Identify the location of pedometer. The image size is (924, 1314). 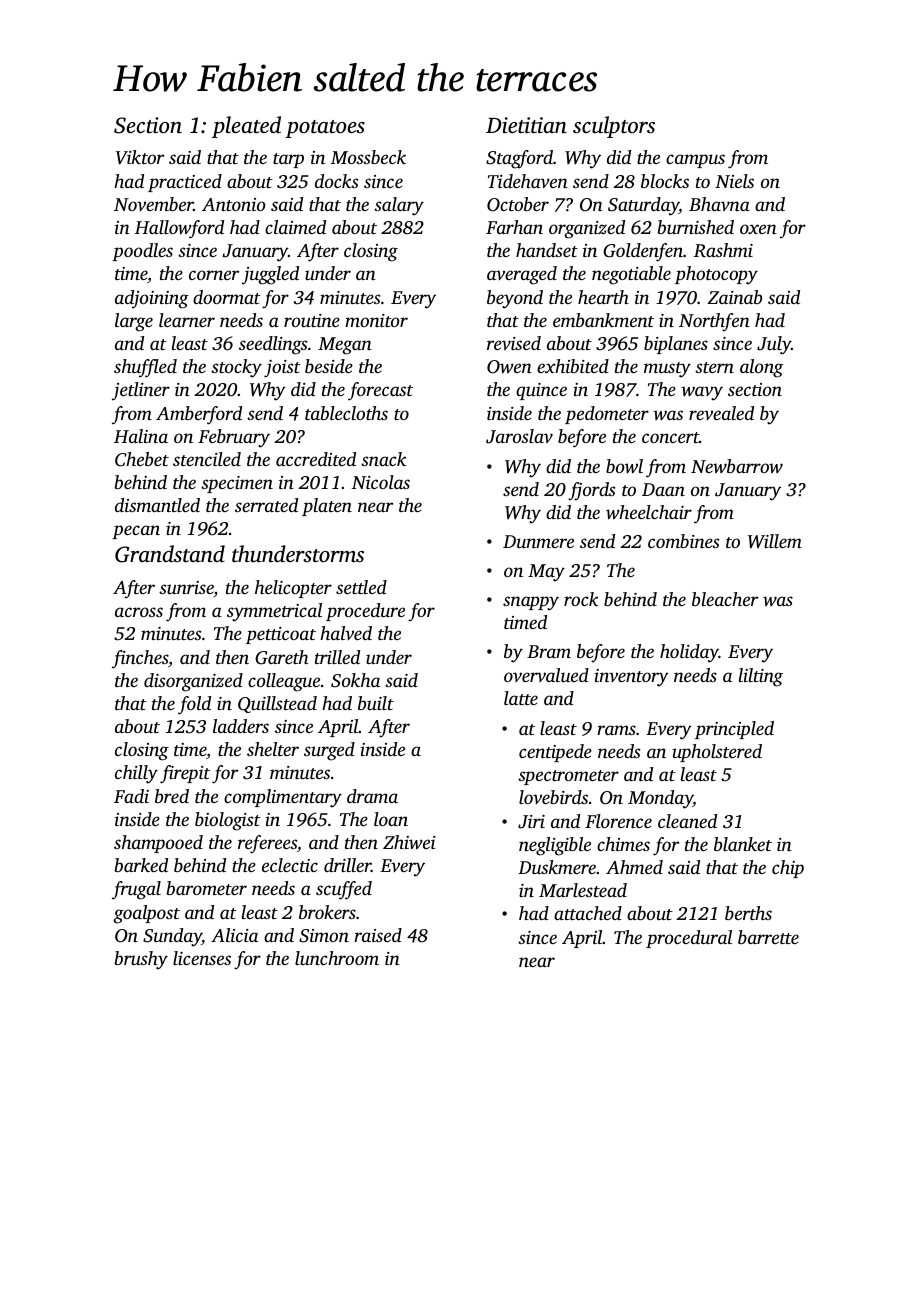
(607, 415).
